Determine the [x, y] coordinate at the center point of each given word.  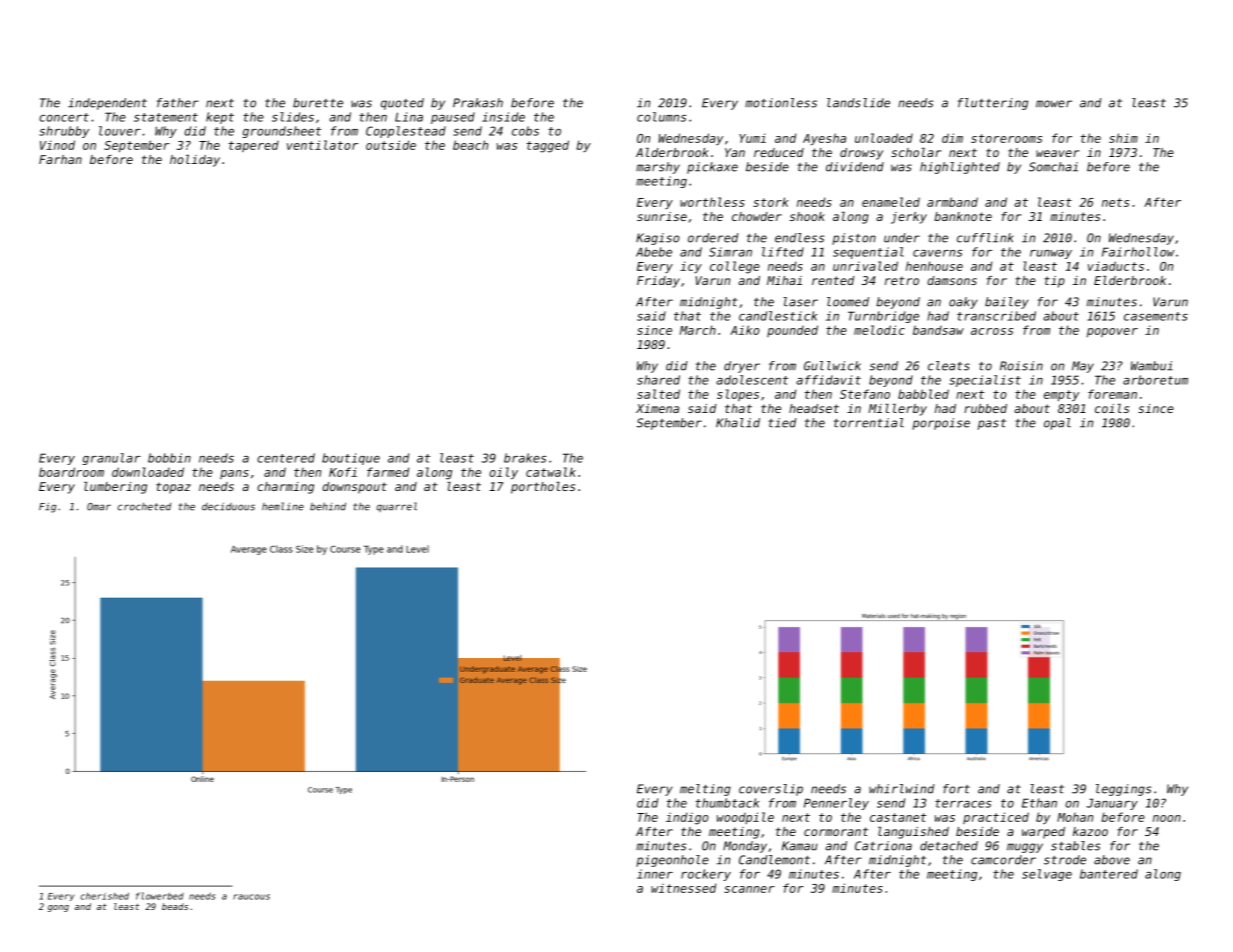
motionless [781, 103]
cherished [104, 896]
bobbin [169, 458]
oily [503, 473]
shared [658, 380]
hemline [283, 506]
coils [1112, 408]
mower [1054, 104]
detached [949, 846]
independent [107, 104]
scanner [749, 889]
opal [1057, 424]
